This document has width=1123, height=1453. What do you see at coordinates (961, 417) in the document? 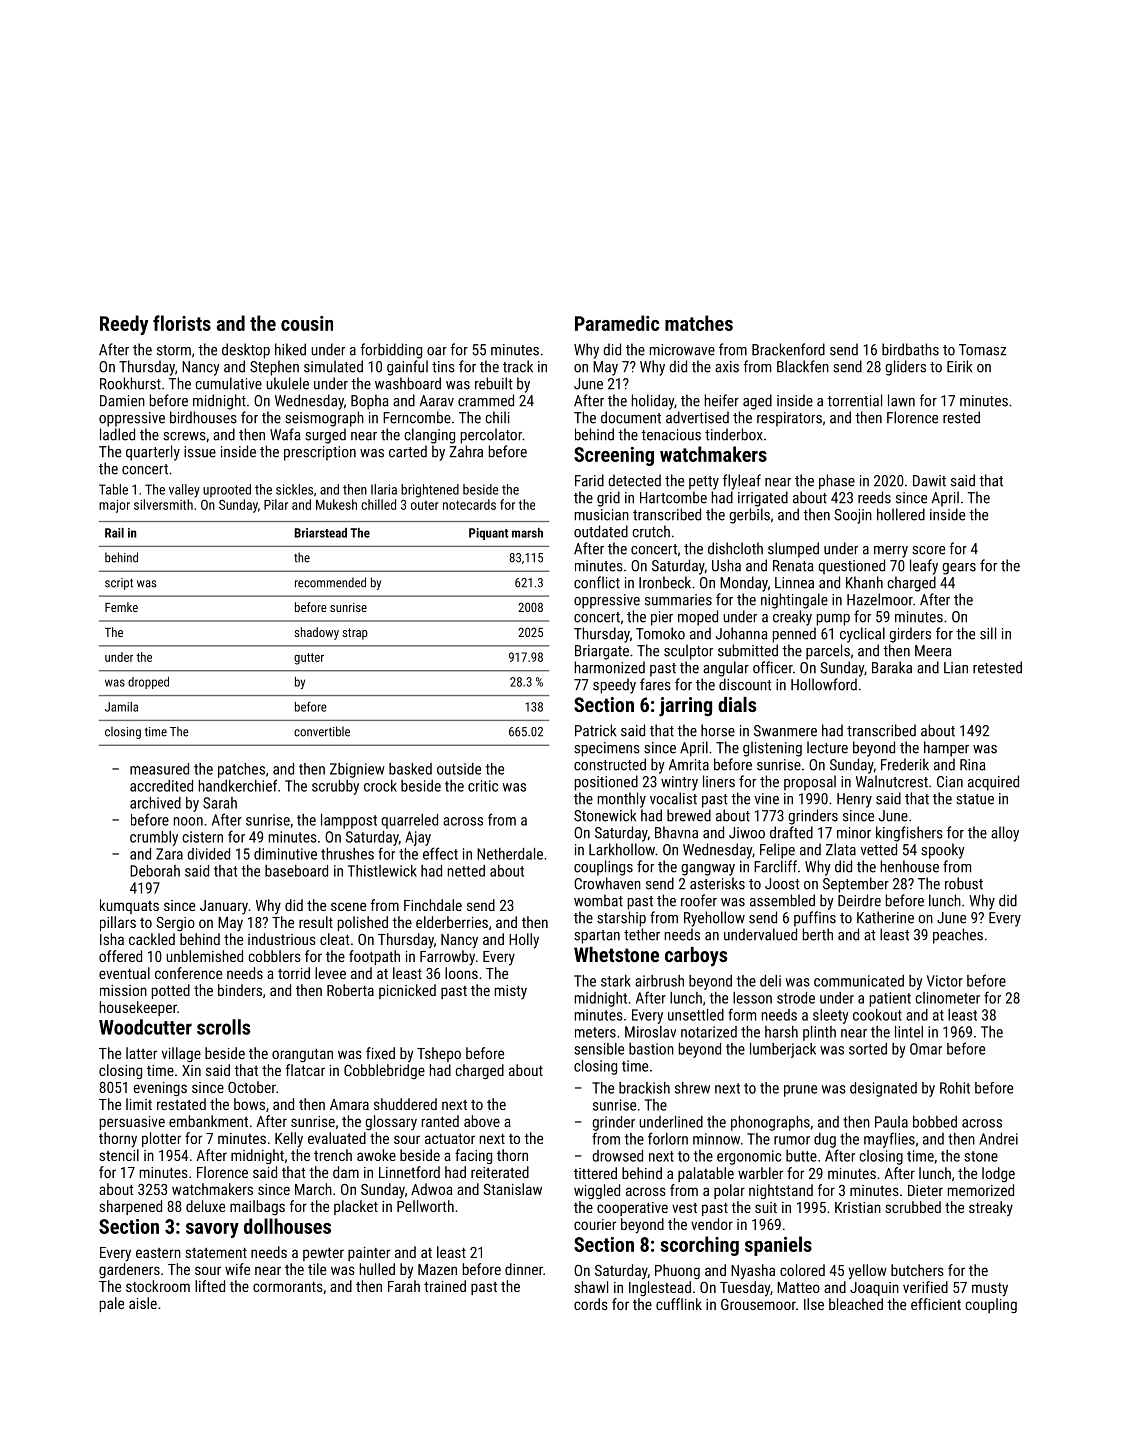
I see `rested` at bounding box center [961, 417].
